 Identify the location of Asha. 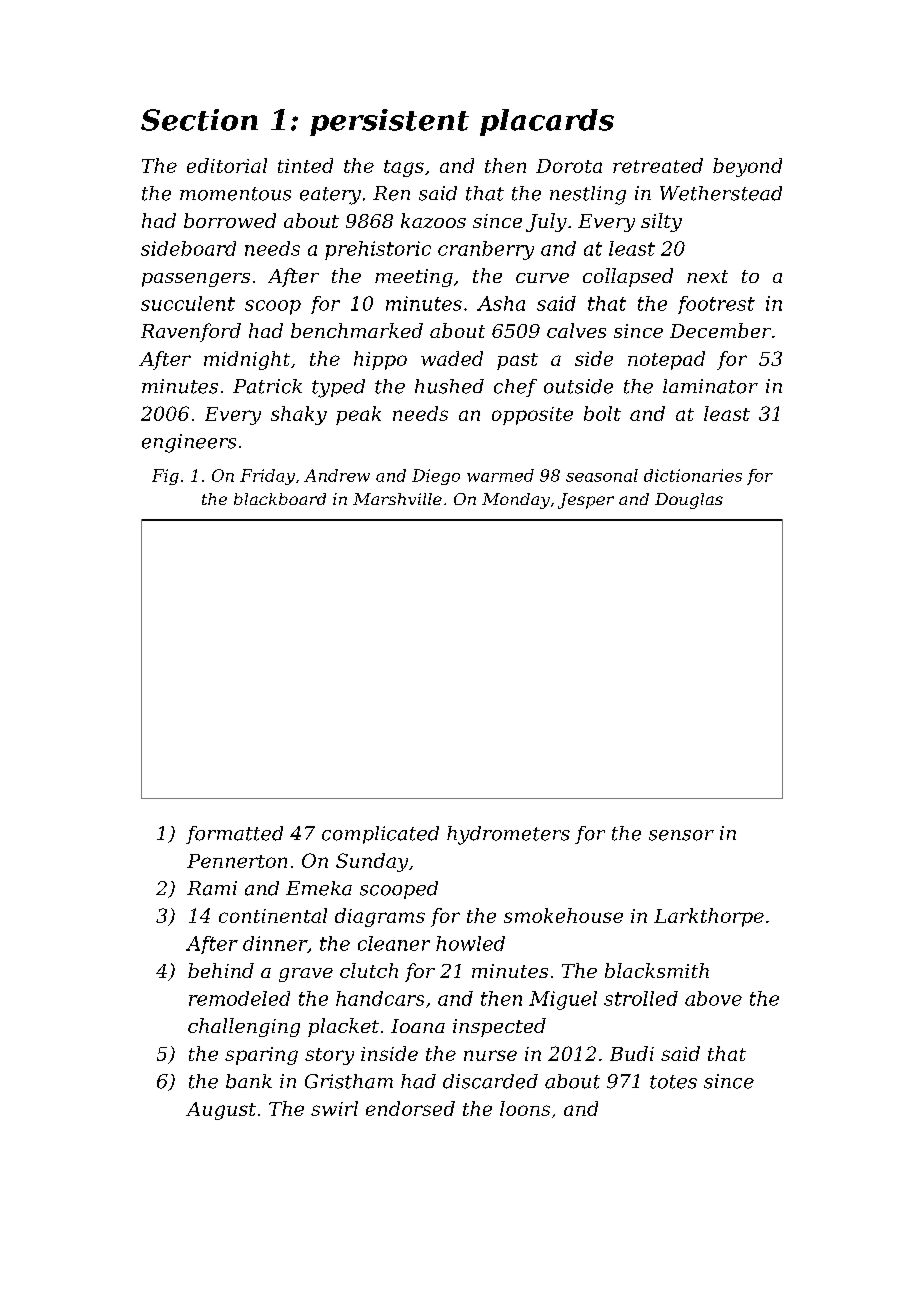
(501, 303).
